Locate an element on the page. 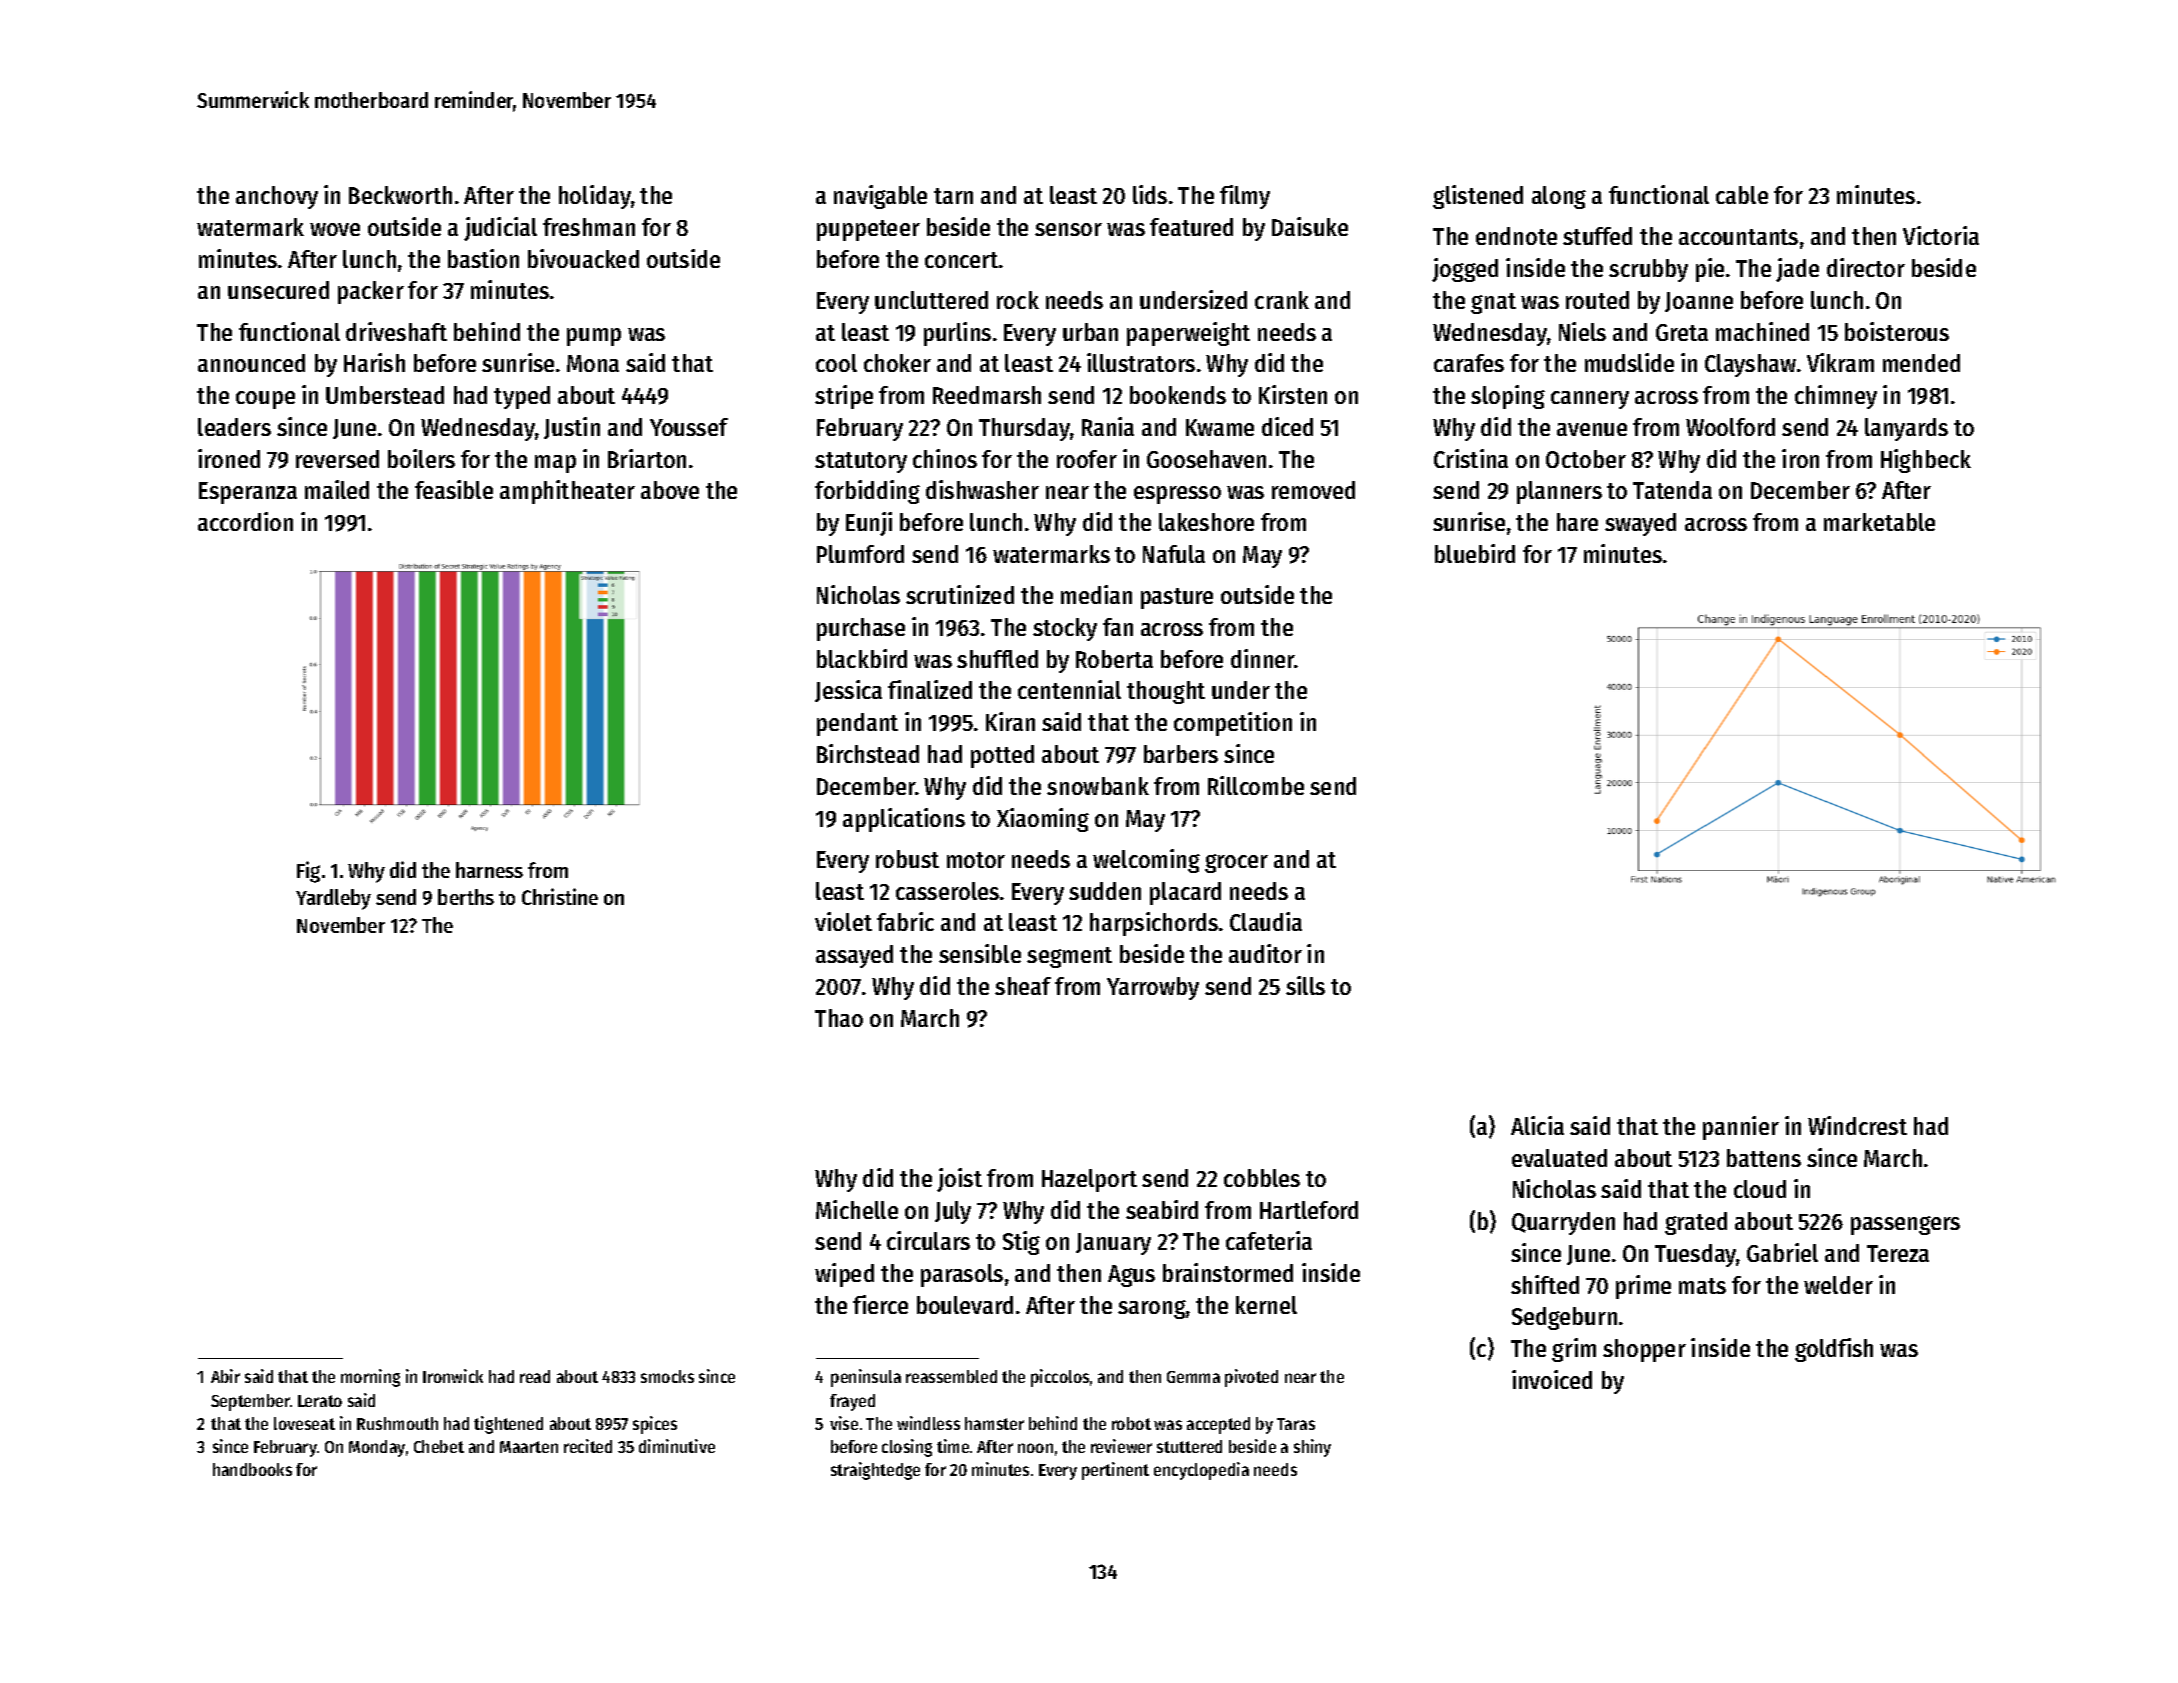 This document has width=2178, height=1683. harness is located at coordinates (489, 870).
